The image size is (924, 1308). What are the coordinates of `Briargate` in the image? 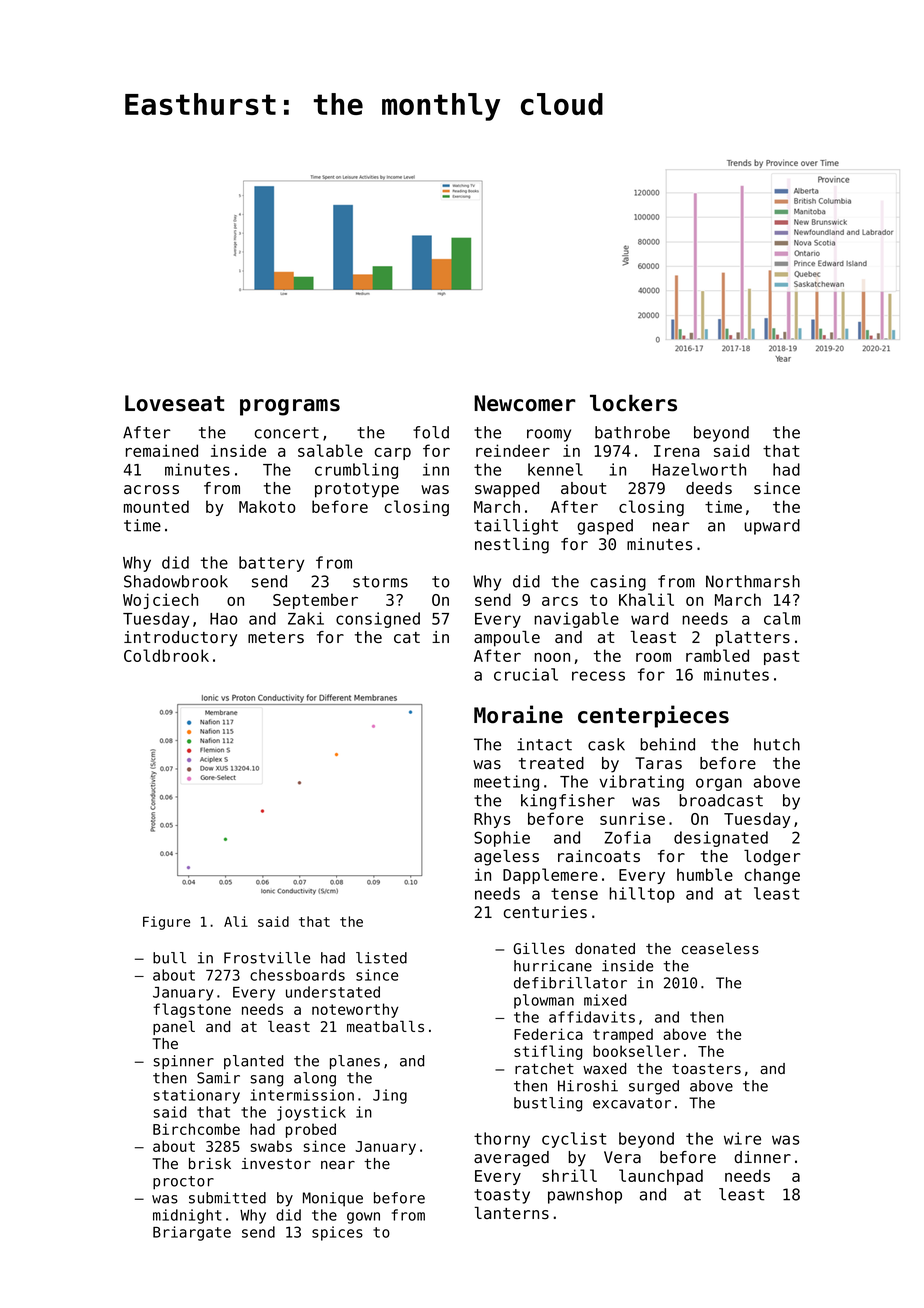 It's located at (192, 1233).
